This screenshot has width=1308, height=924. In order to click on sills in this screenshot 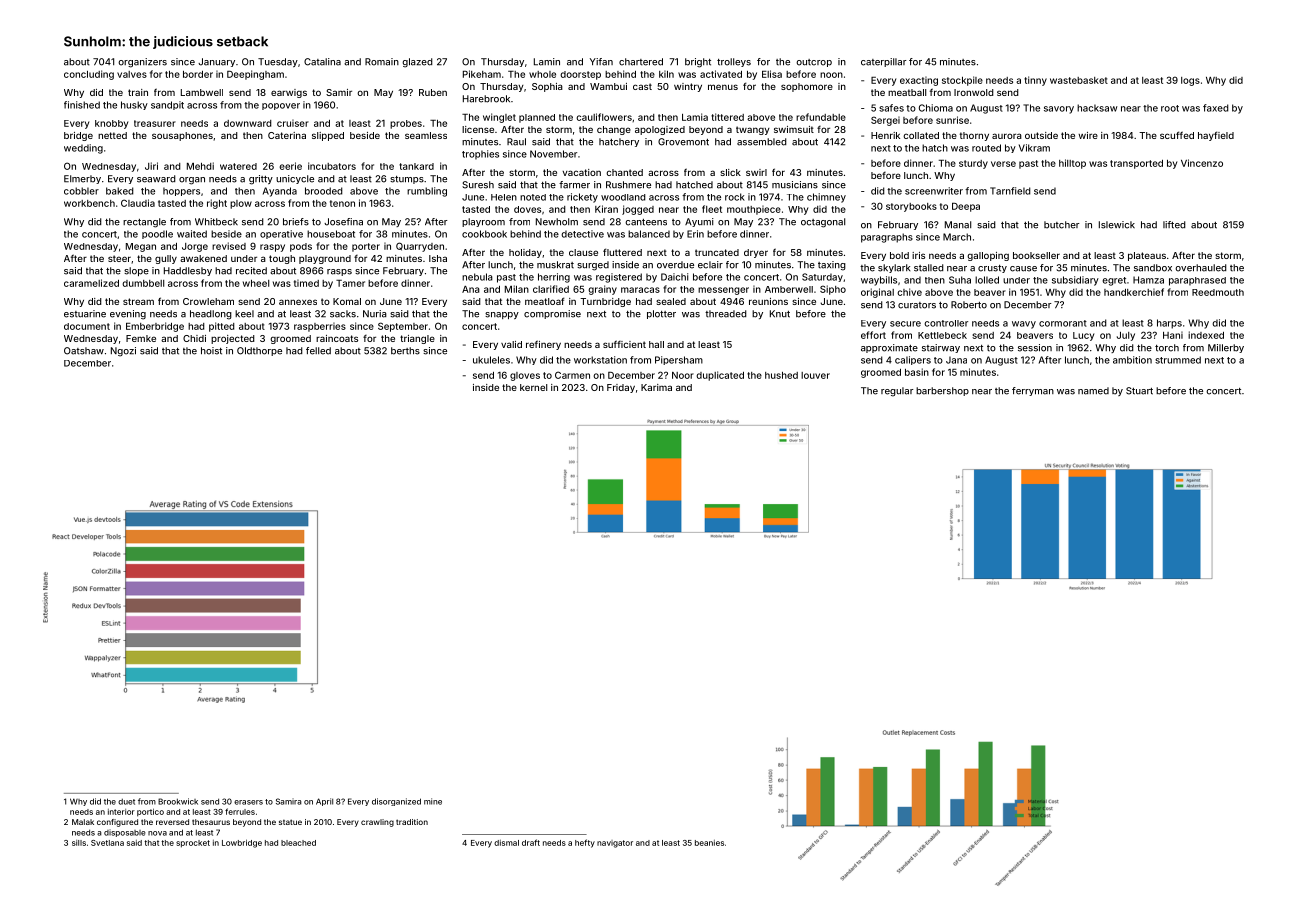, I will do `click(79, 843)`.
